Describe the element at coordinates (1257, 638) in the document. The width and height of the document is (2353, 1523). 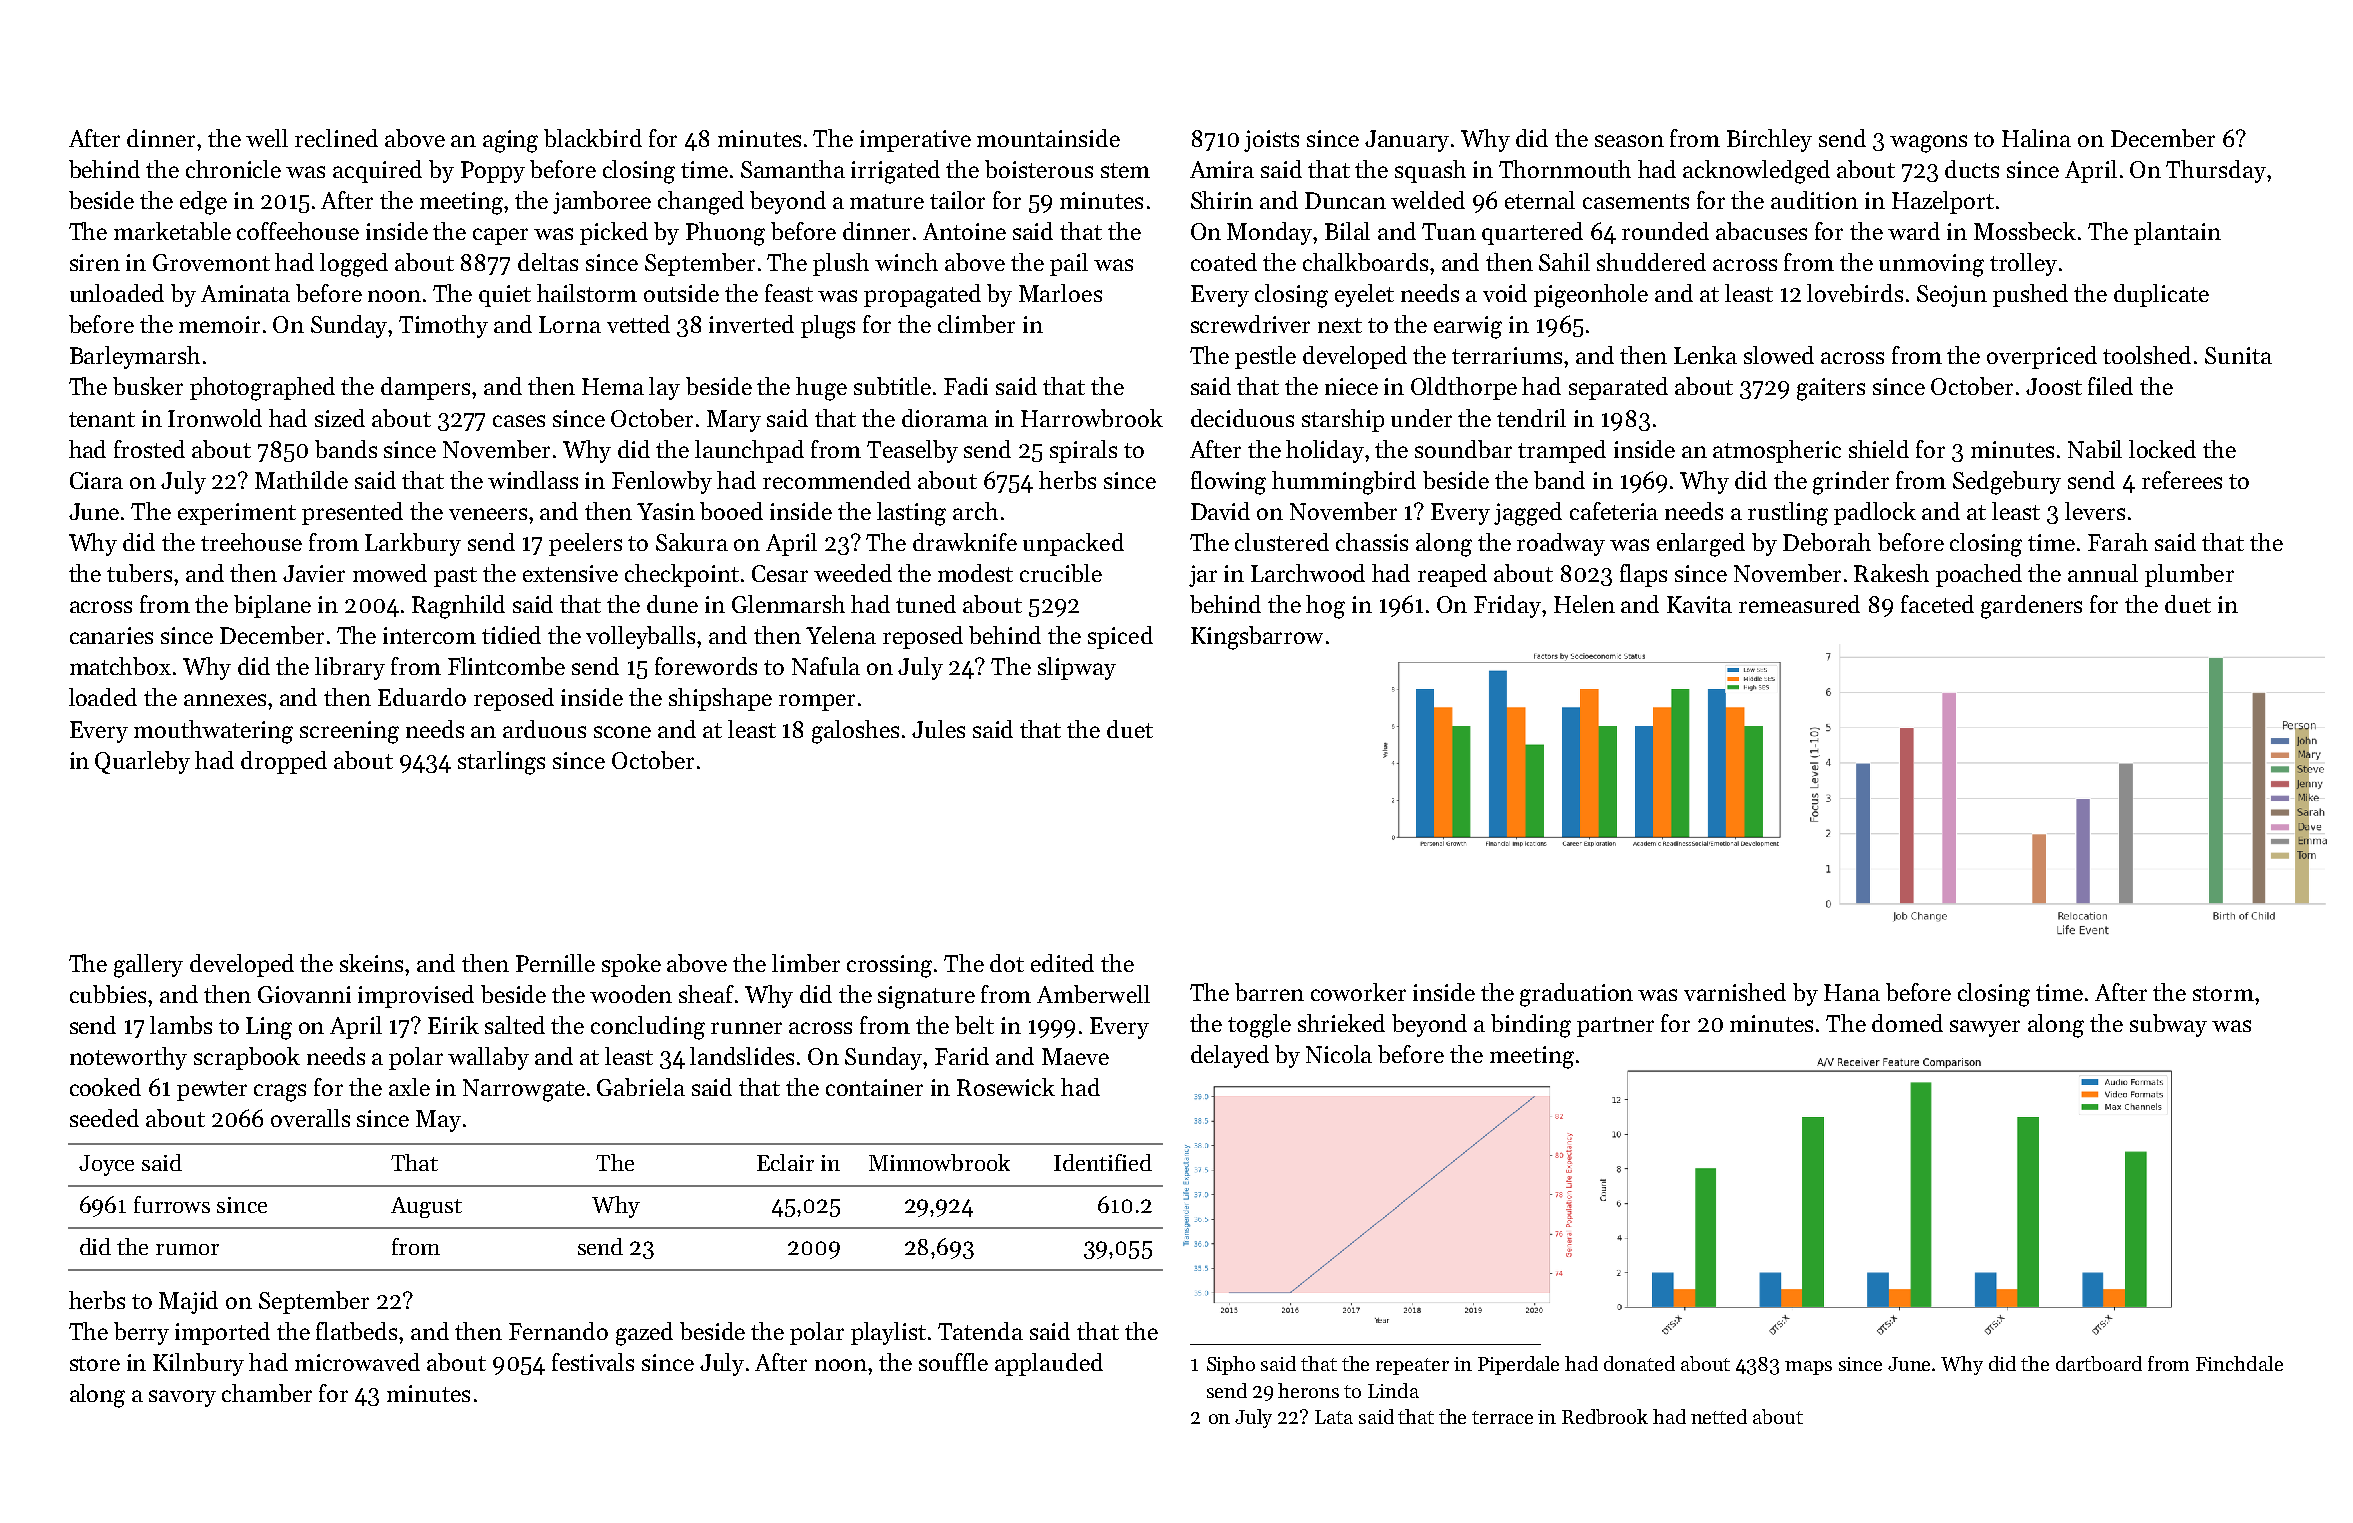
I see `Kingsbarrow` at that location.
